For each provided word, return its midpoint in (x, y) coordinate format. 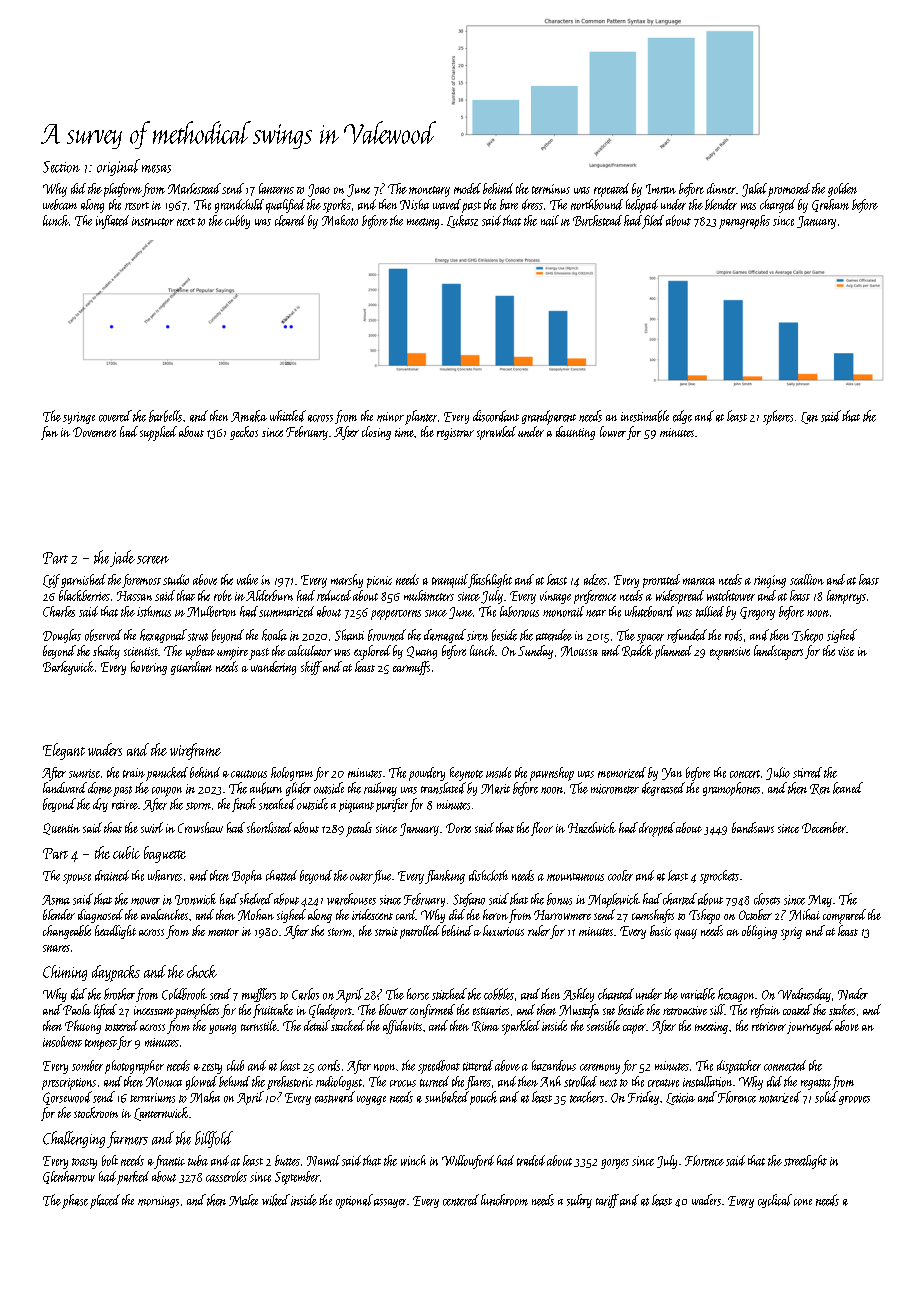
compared (844, 916)
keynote (466, 774)
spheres (778, 417)
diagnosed (100, 916)
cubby (237, 222)
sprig (791, 933)
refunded (687, 636)
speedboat (439, 1067)
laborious (519, 611)
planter (421, 417)
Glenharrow (69, 1177)
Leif (51, 581)
